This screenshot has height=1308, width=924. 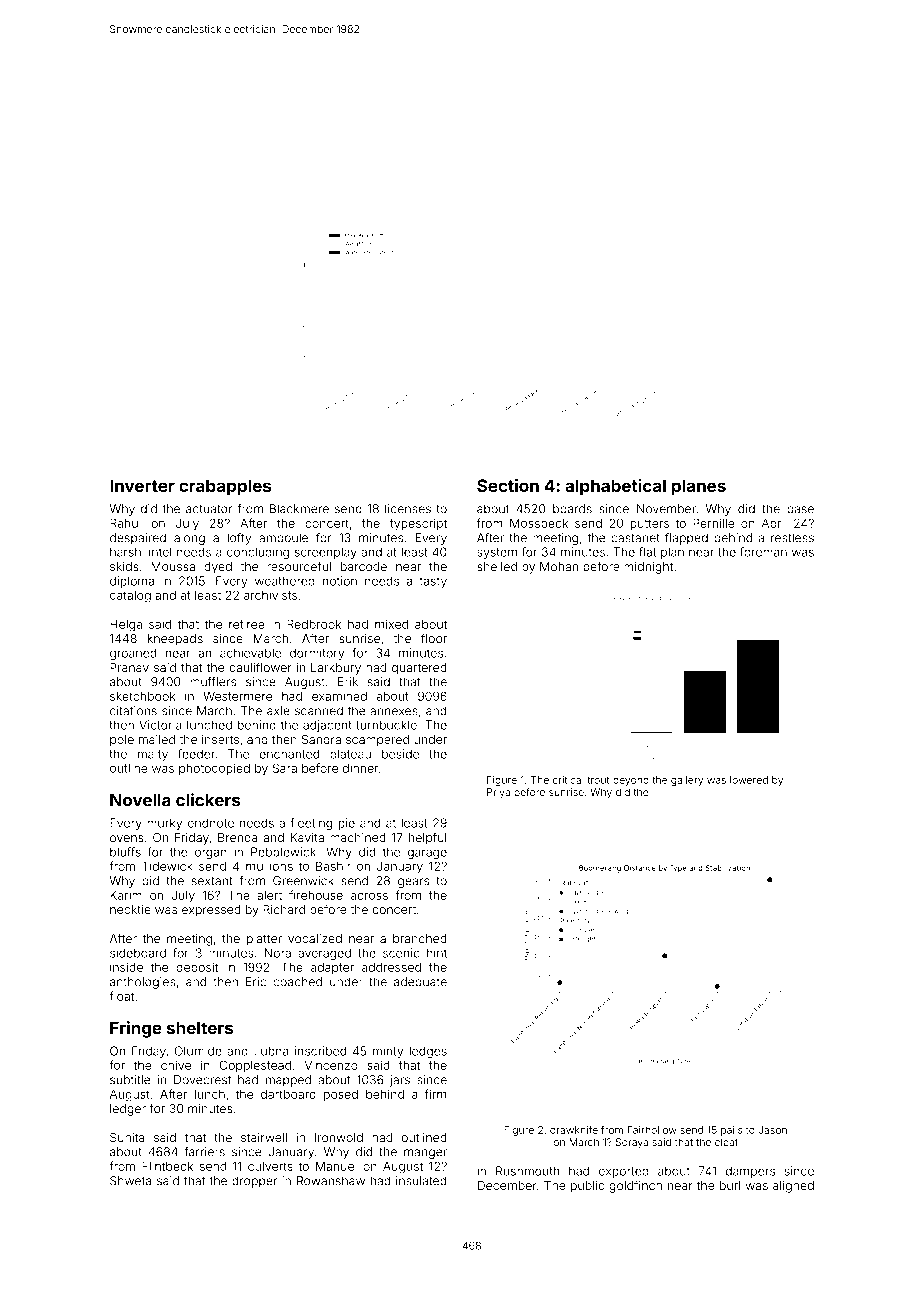 What do you see at coordinates (749, 780) in the screenshot?
I see `lowered` at bounding box center [749, 780].
